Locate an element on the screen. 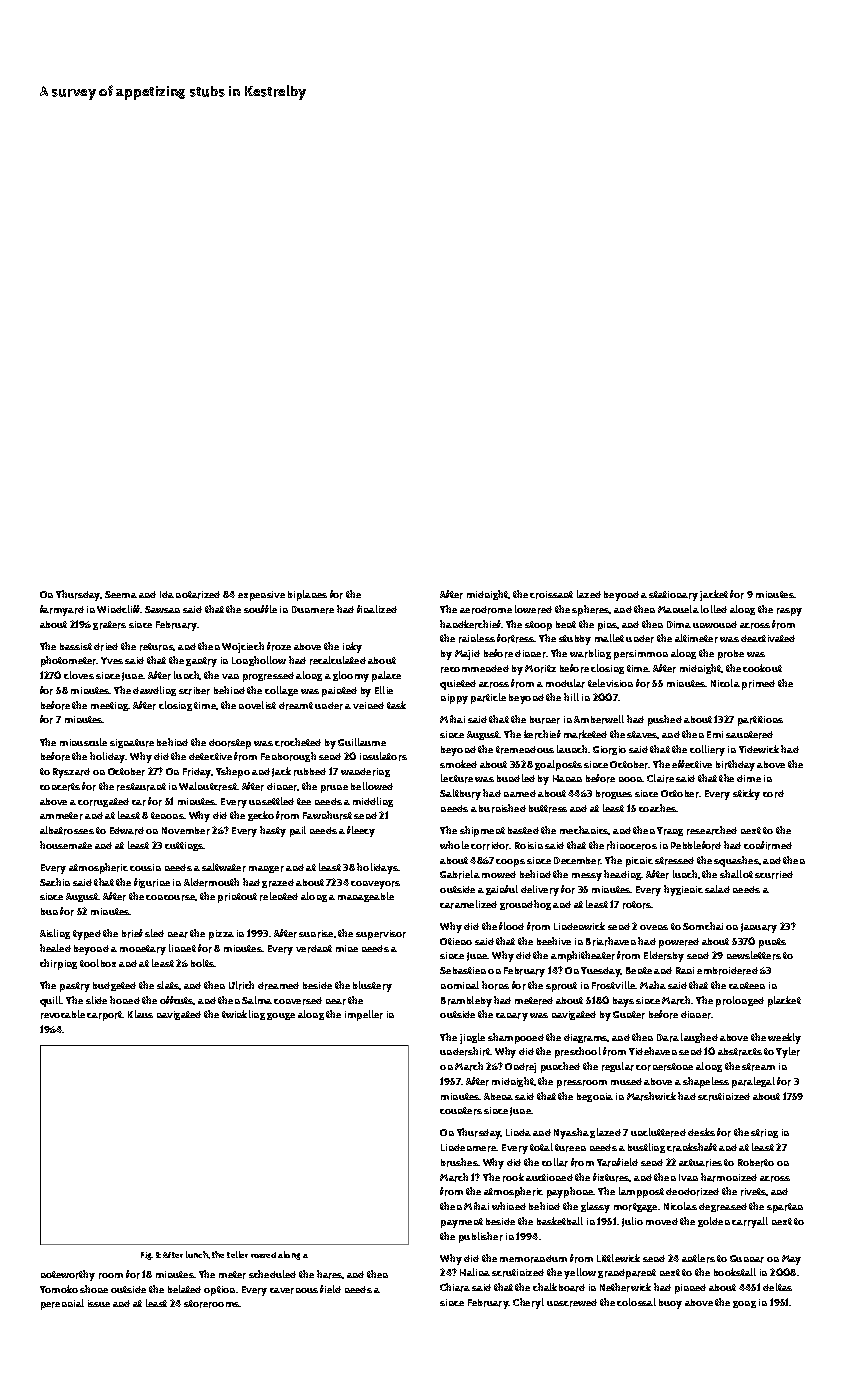 The width and height of the screenshot is (849, 1400). healed is located at coordinates (55, 948).
